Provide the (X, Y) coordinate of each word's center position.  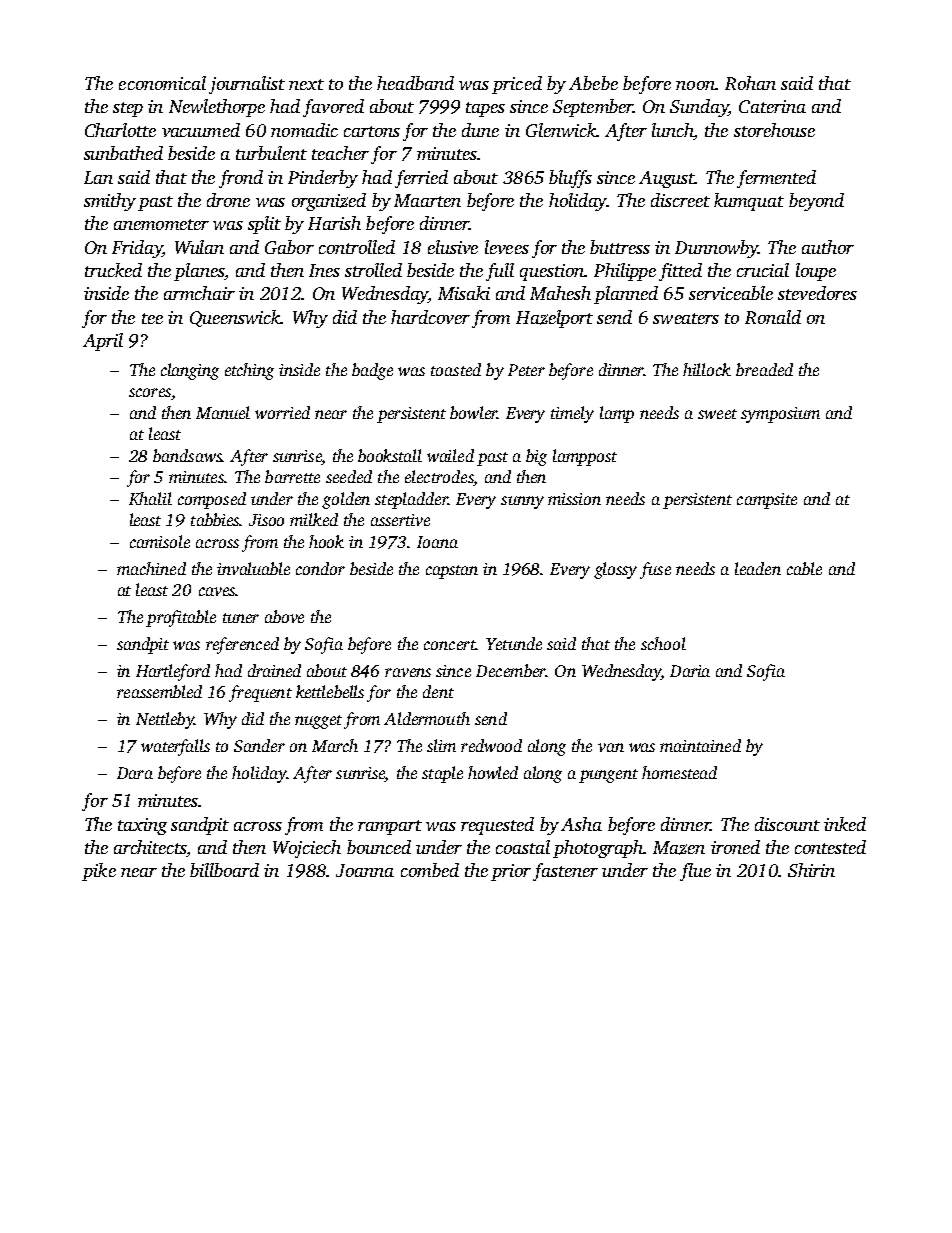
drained (274, 670)
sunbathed (123, 153)
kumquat (749, 202)
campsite (767, 501)
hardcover (430, 317)
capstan (452, 572)
